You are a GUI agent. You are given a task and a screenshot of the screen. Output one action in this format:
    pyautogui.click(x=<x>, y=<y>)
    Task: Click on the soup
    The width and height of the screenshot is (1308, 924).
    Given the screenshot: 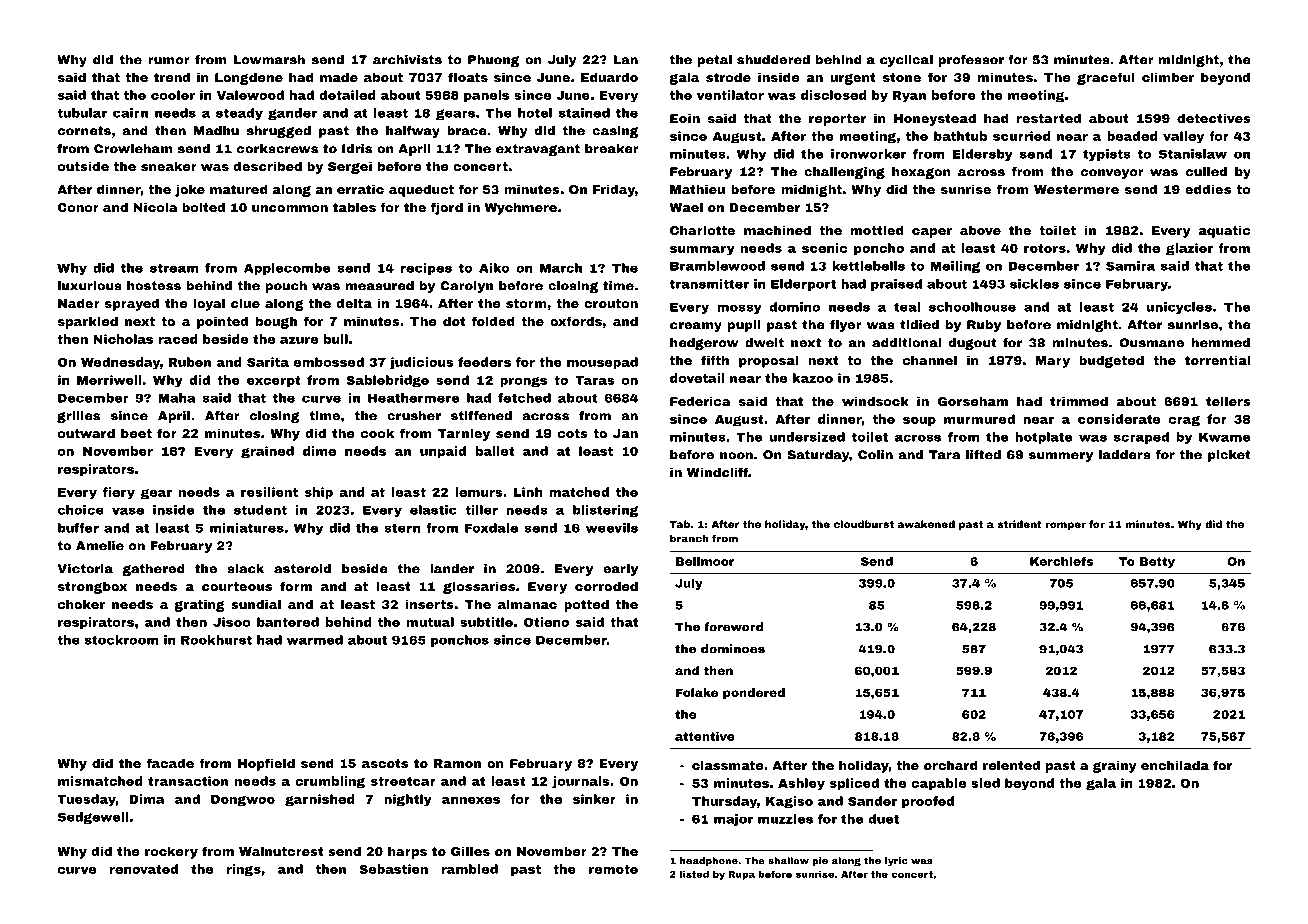 What is the action you would take?
    pyautogui.click(x=919, y=422)
